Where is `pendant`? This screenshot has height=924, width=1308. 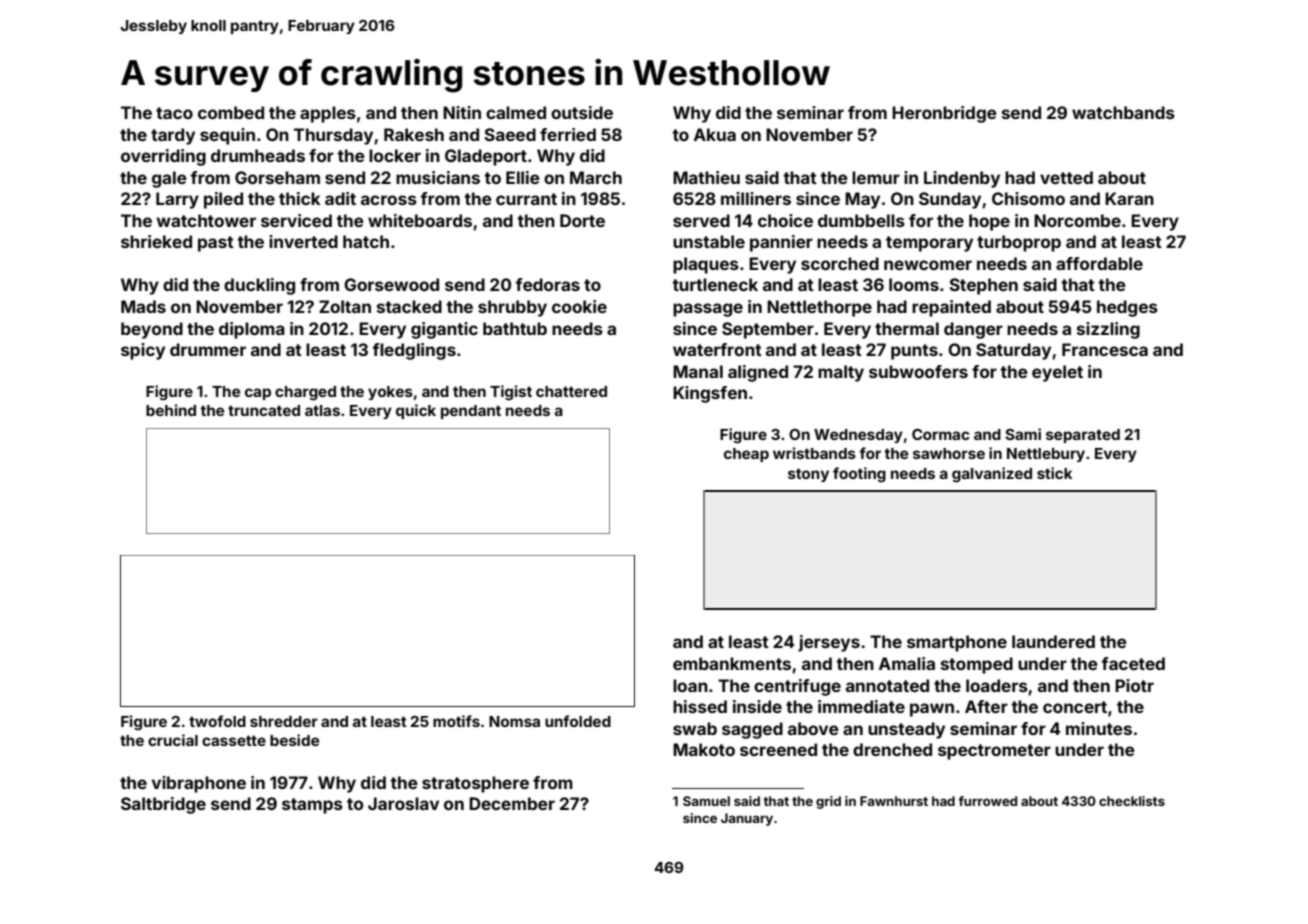 pendant is located at coordinates (471, 412).
